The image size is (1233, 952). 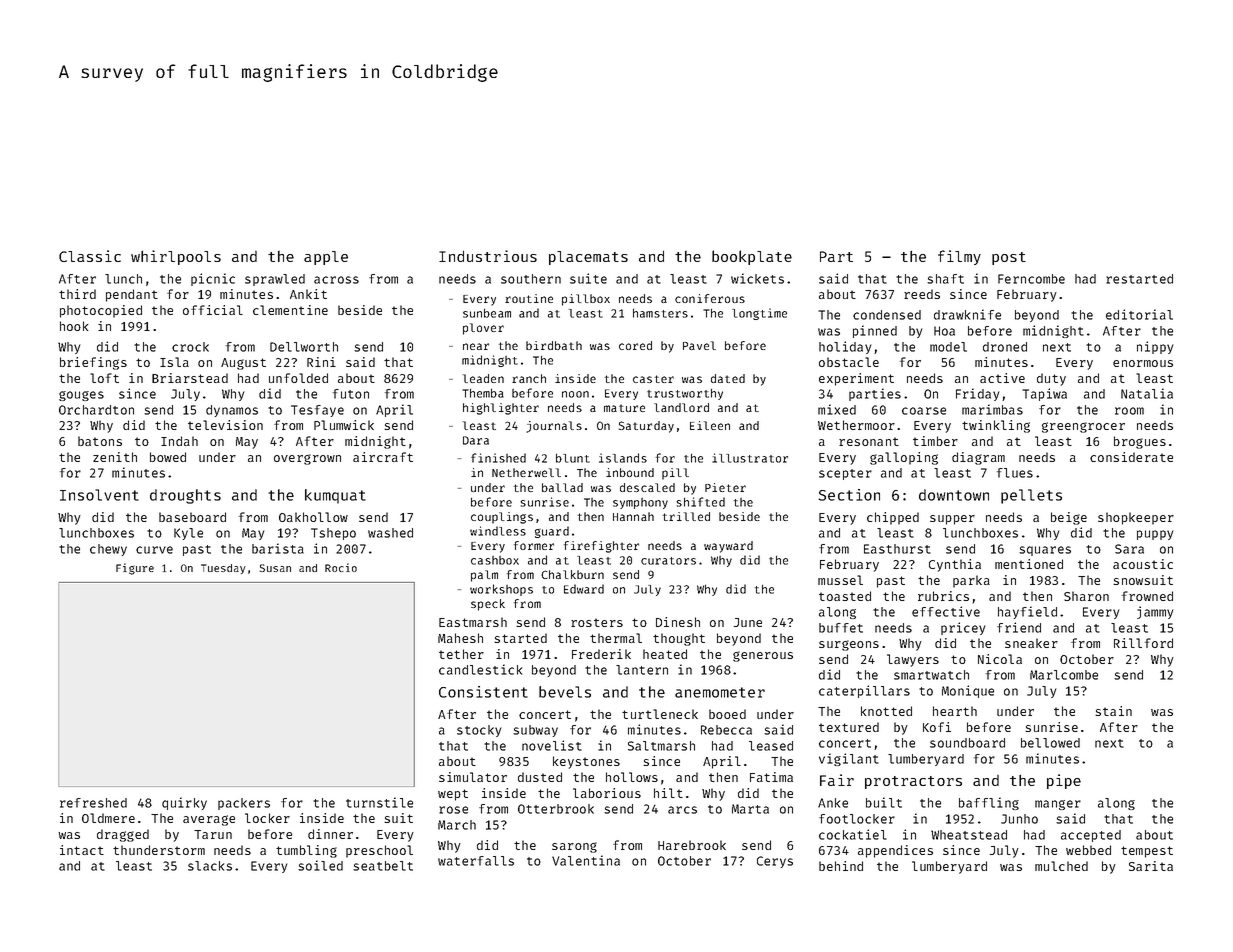 What do you see at coordinates (913, 660) in the page?
I see `lawyers` at bounding box center [913, 660].
